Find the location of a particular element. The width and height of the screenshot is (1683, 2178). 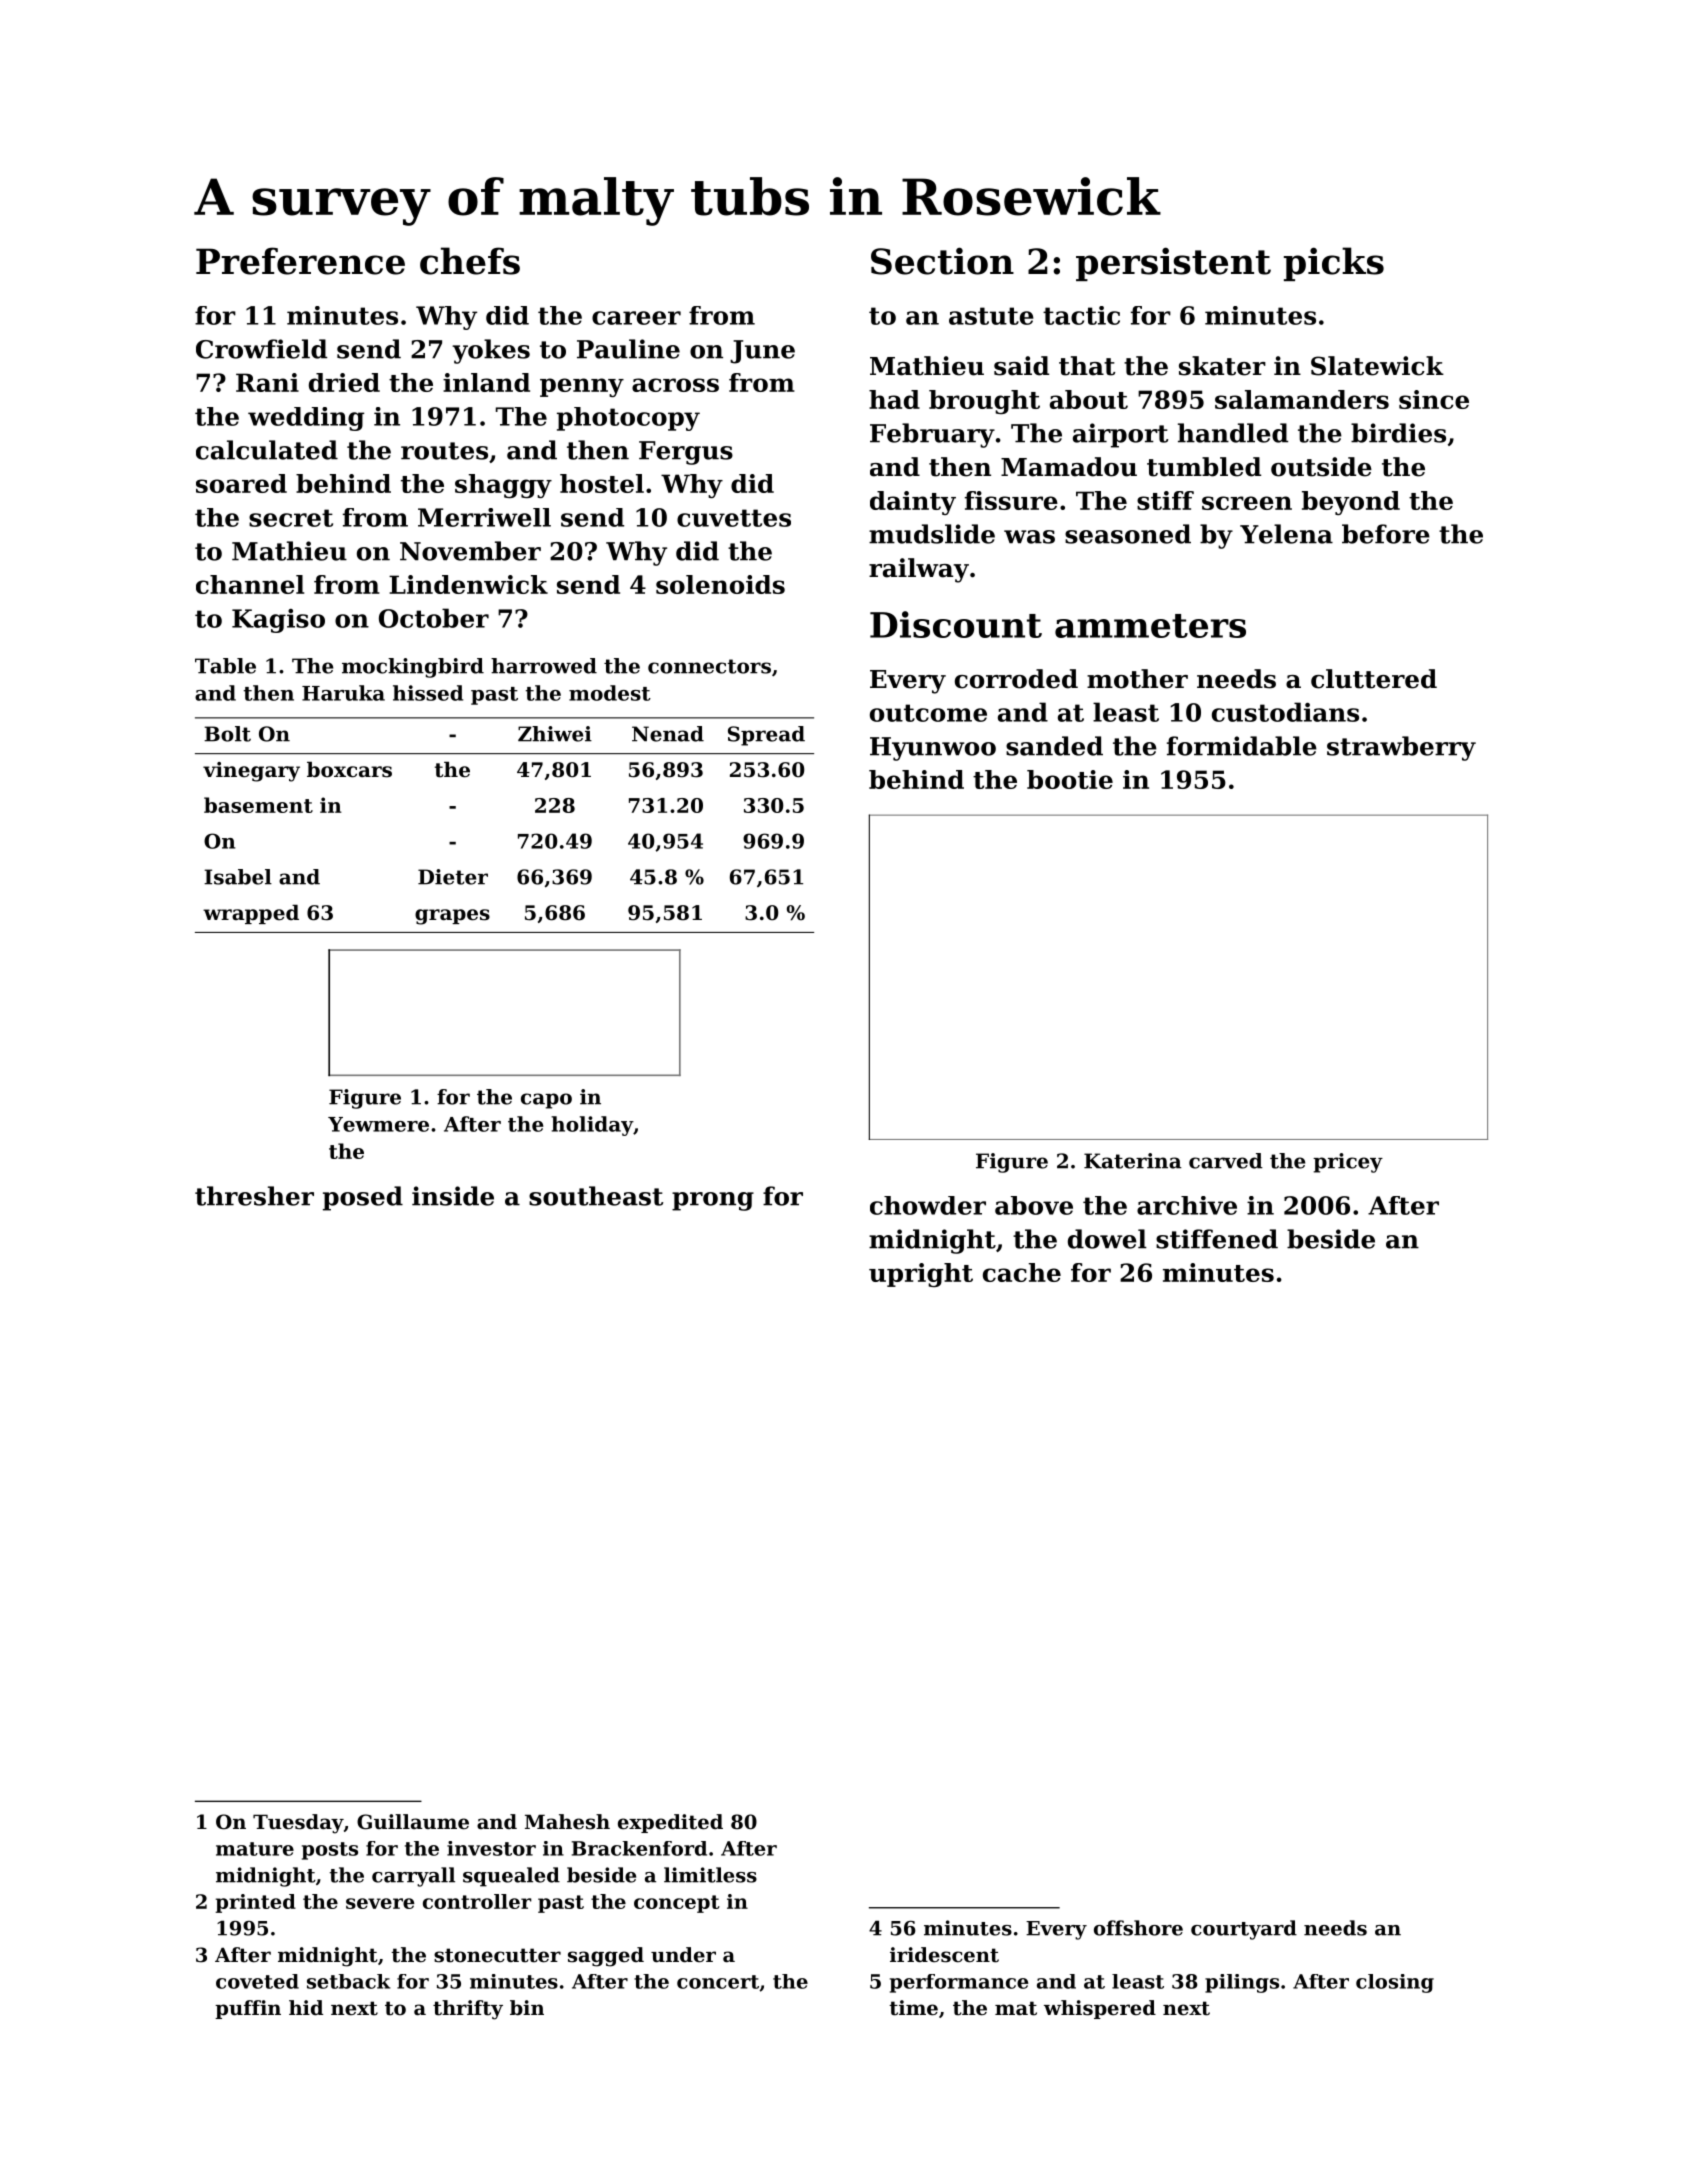

cache is located at coordinates (1022, 1272).
